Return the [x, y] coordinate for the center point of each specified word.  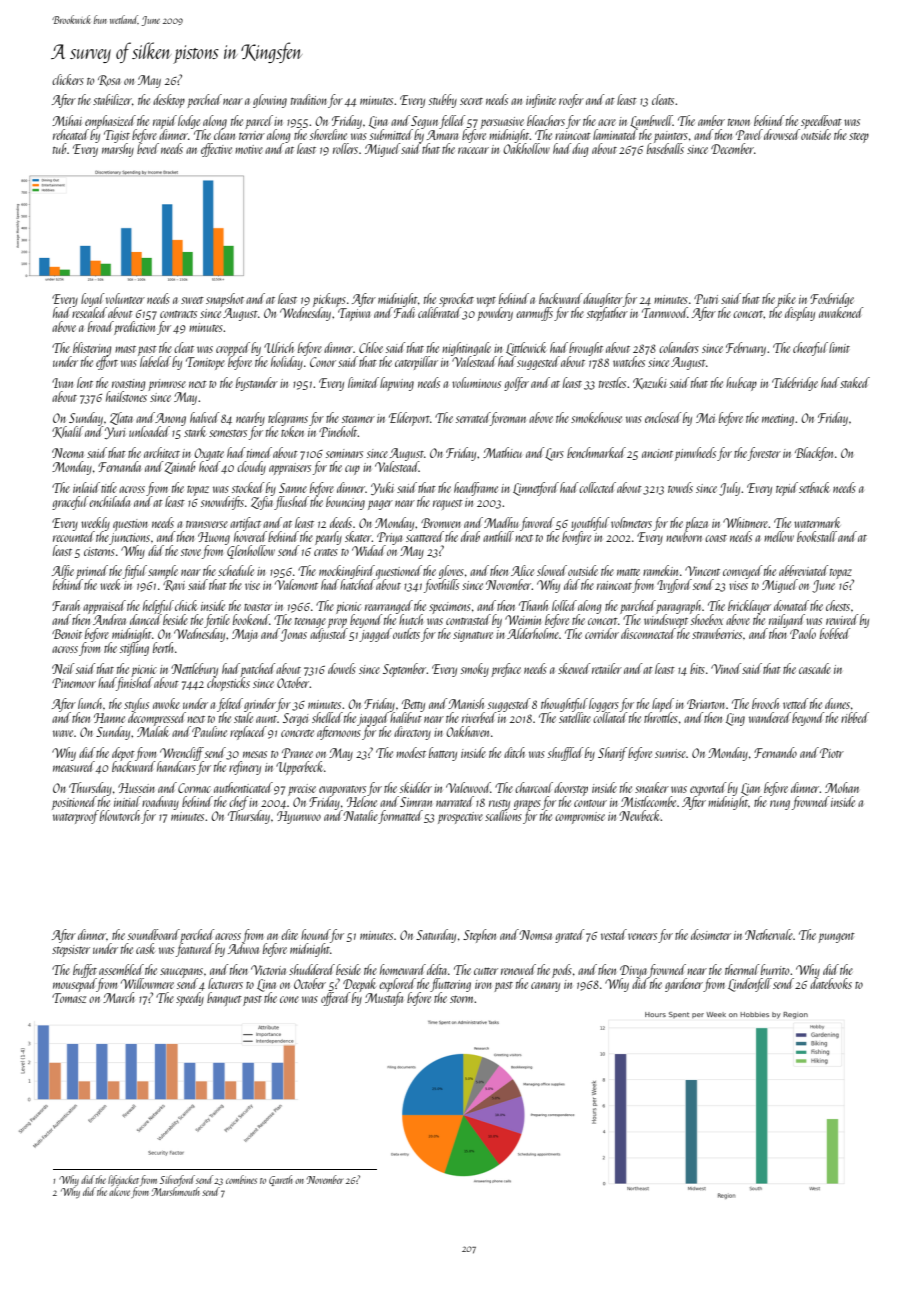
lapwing [397, 384]
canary [545, 987]
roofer [571, 101]
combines [241, 1179]
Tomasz [69, 998]
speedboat [821, 122]
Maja [245, 635]
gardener [684, 985]
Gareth [281, 1180]
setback [814, 487]
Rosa [109, 80]
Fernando [775, 752]
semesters [228, 433]
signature [473, 636]
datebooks [831, 983]
